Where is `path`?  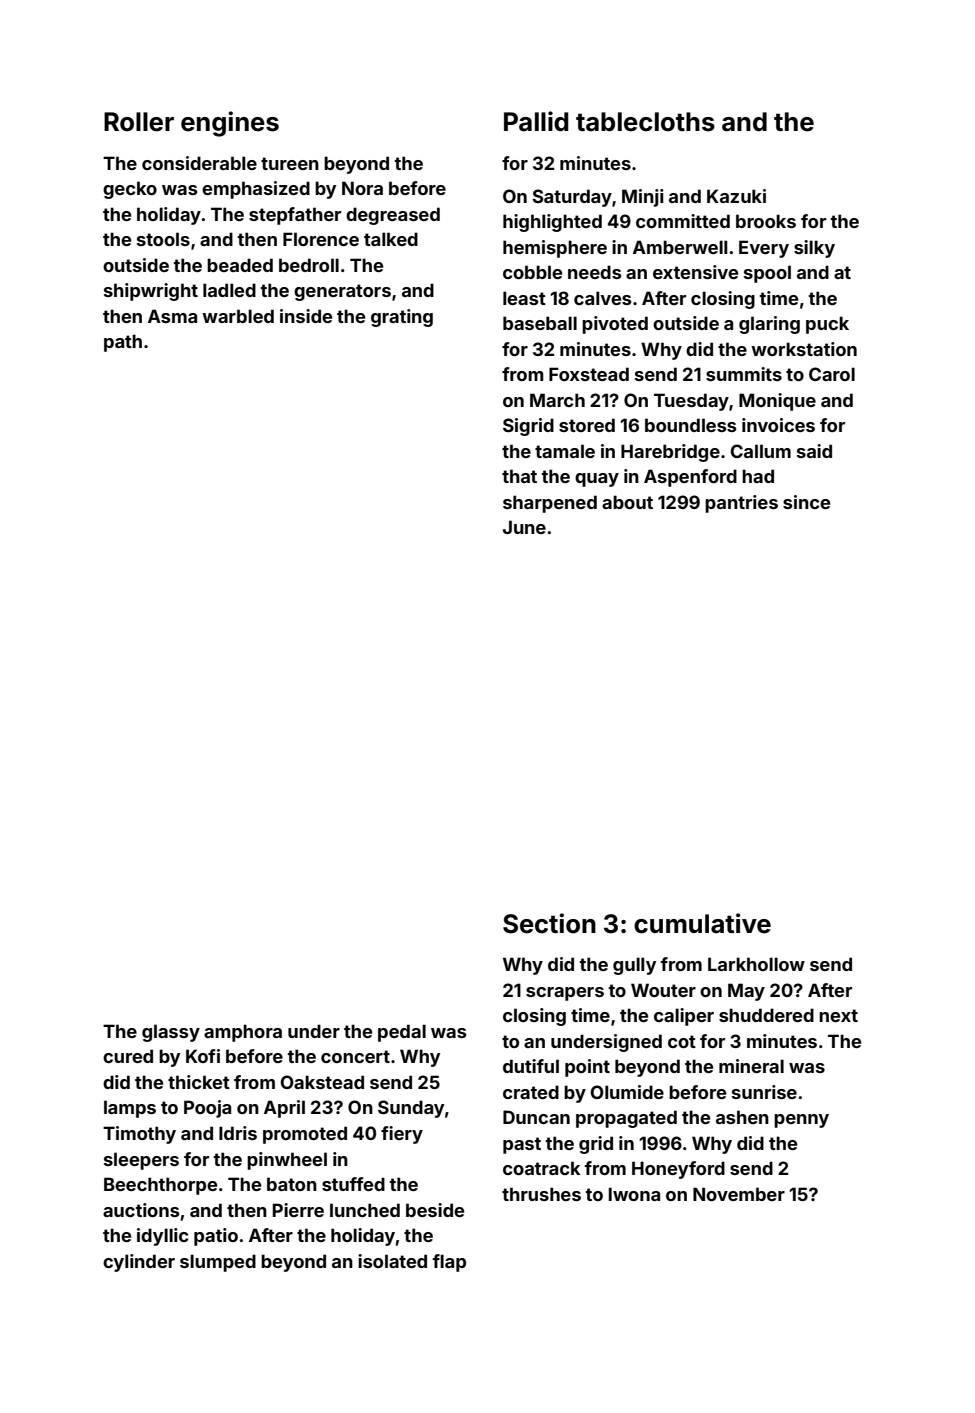
path is located at coordinates (123, 343).
